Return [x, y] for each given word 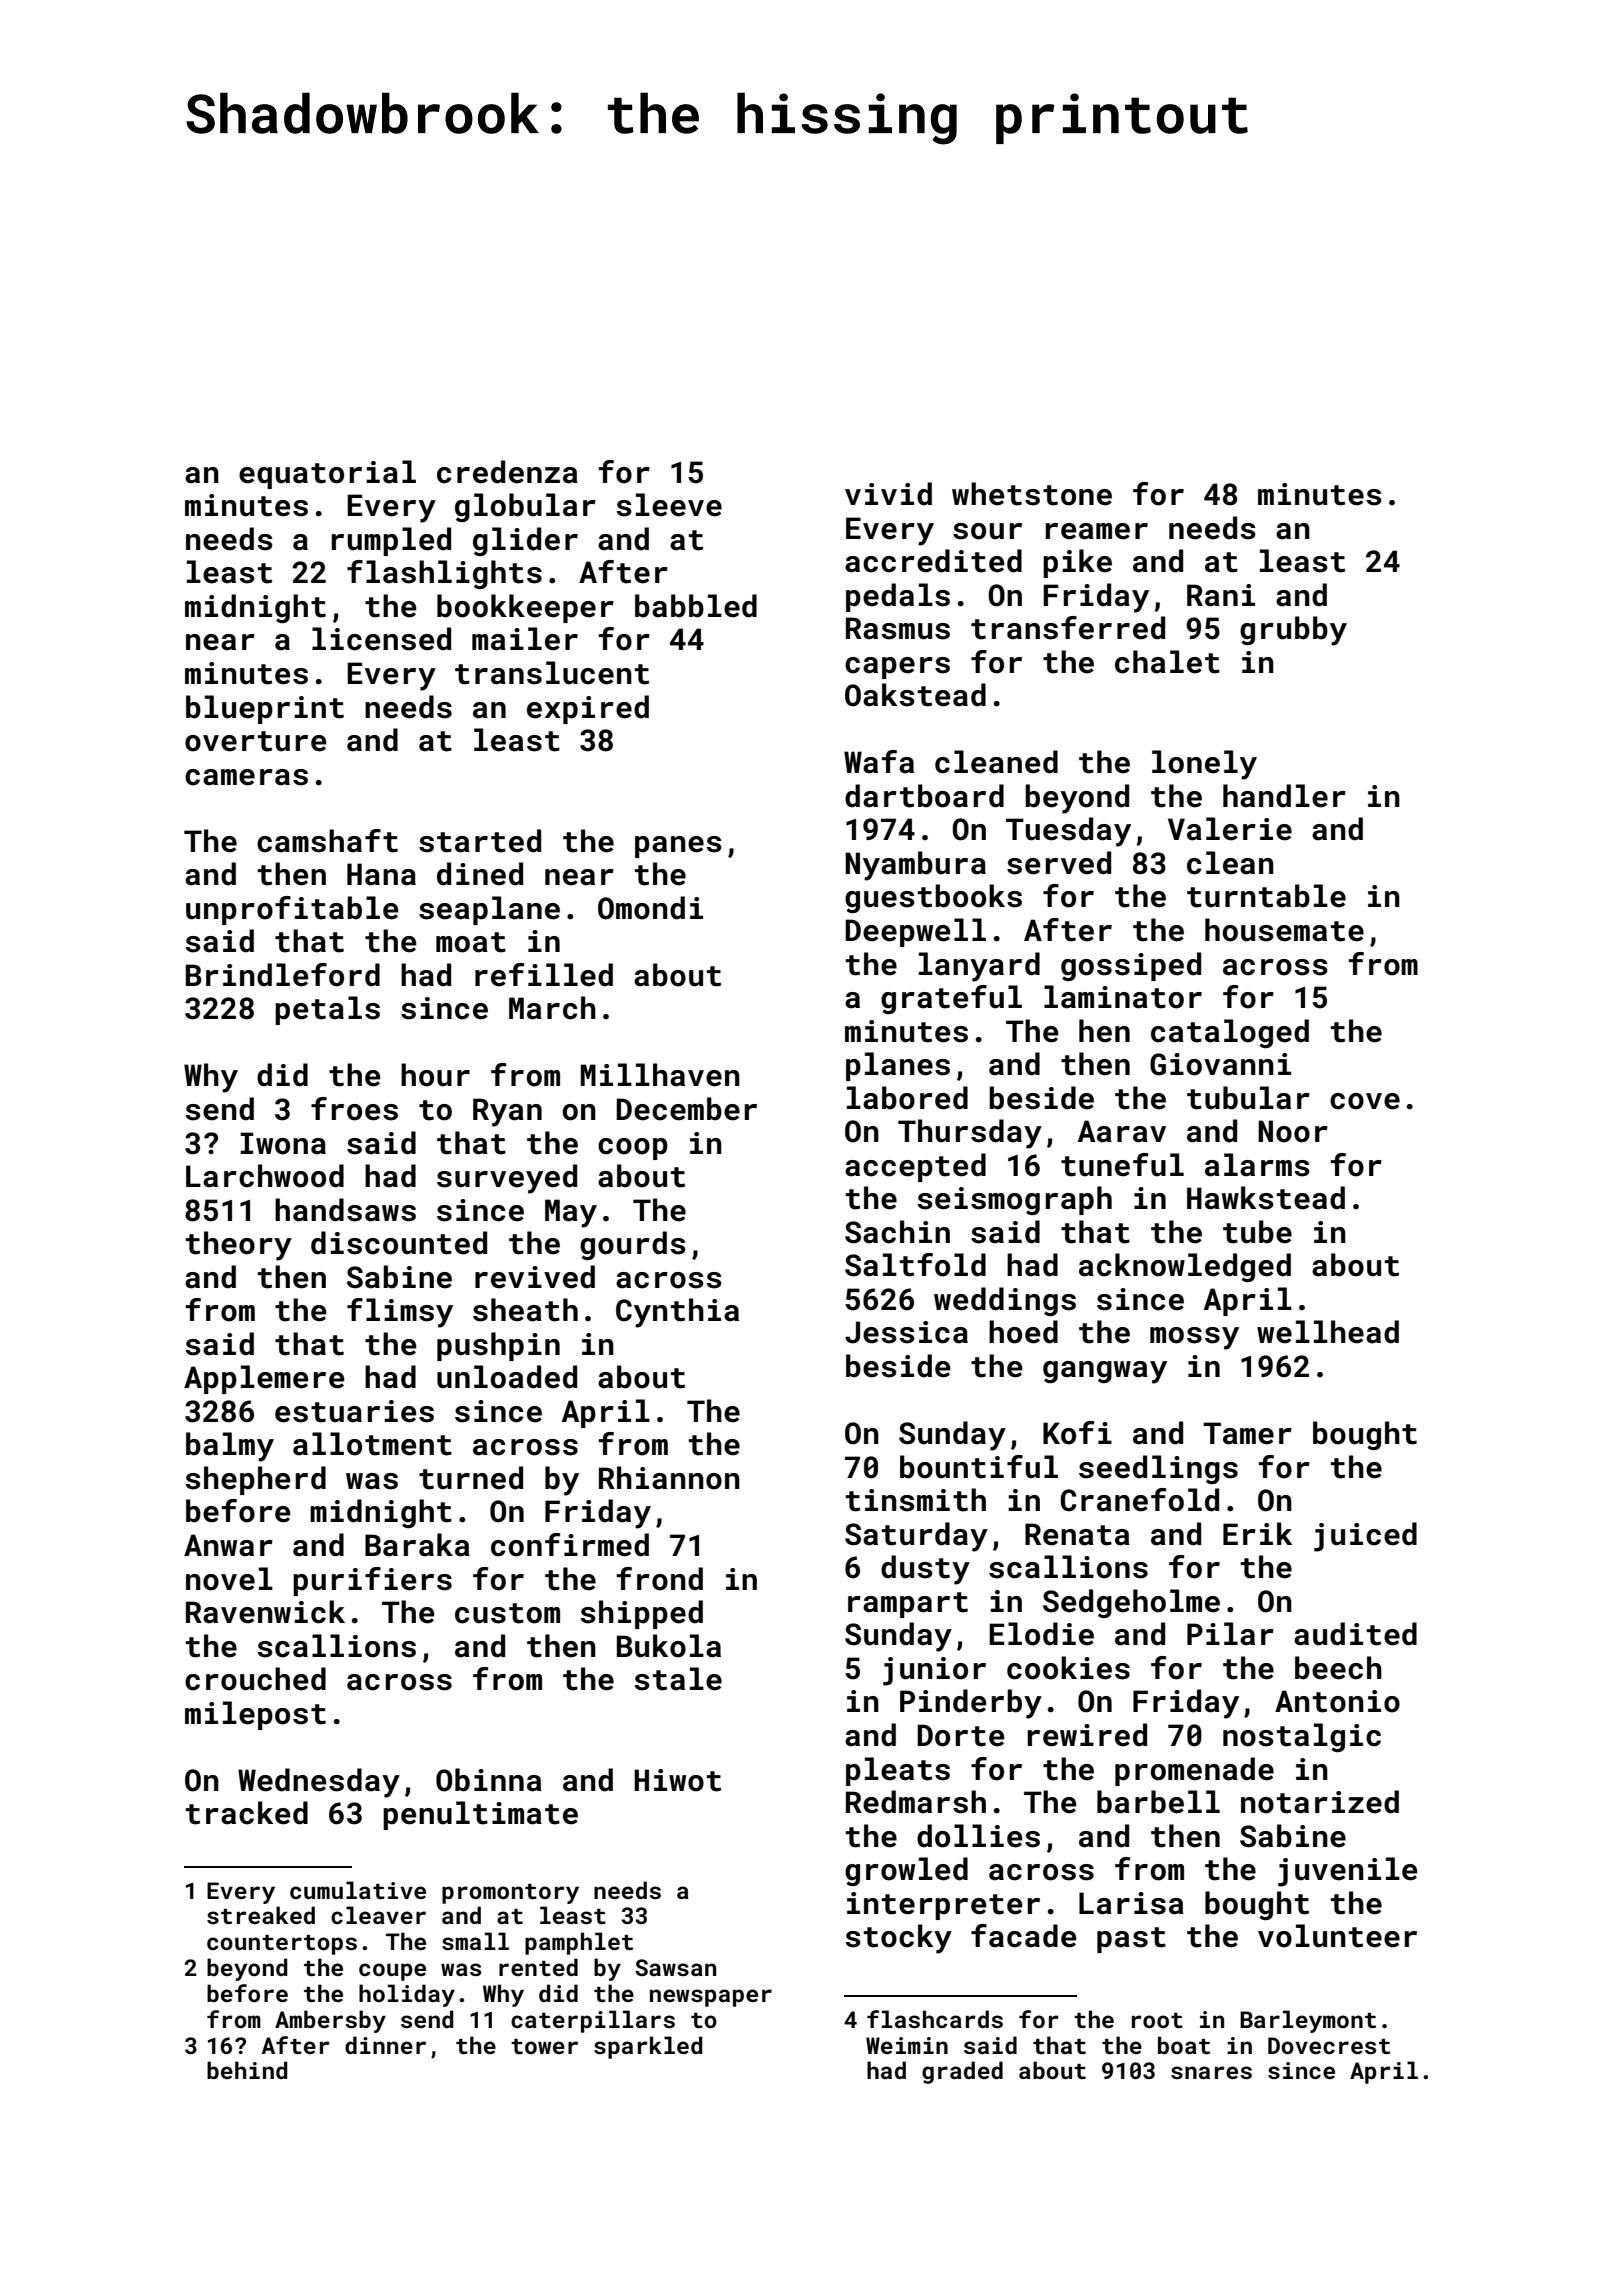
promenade [1194, 1771]
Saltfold [915, 1265]
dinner [385, 2045]
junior [934, 1671]
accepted [915, 1167]
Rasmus [898, 628]
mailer [525, 639]
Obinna [489, 1780]
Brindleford [283, 975]
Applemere [264, 1379]
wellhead [1328, 1332]
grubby [1293, 631]
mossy [1194, 1338]
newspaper [711, 1998]
